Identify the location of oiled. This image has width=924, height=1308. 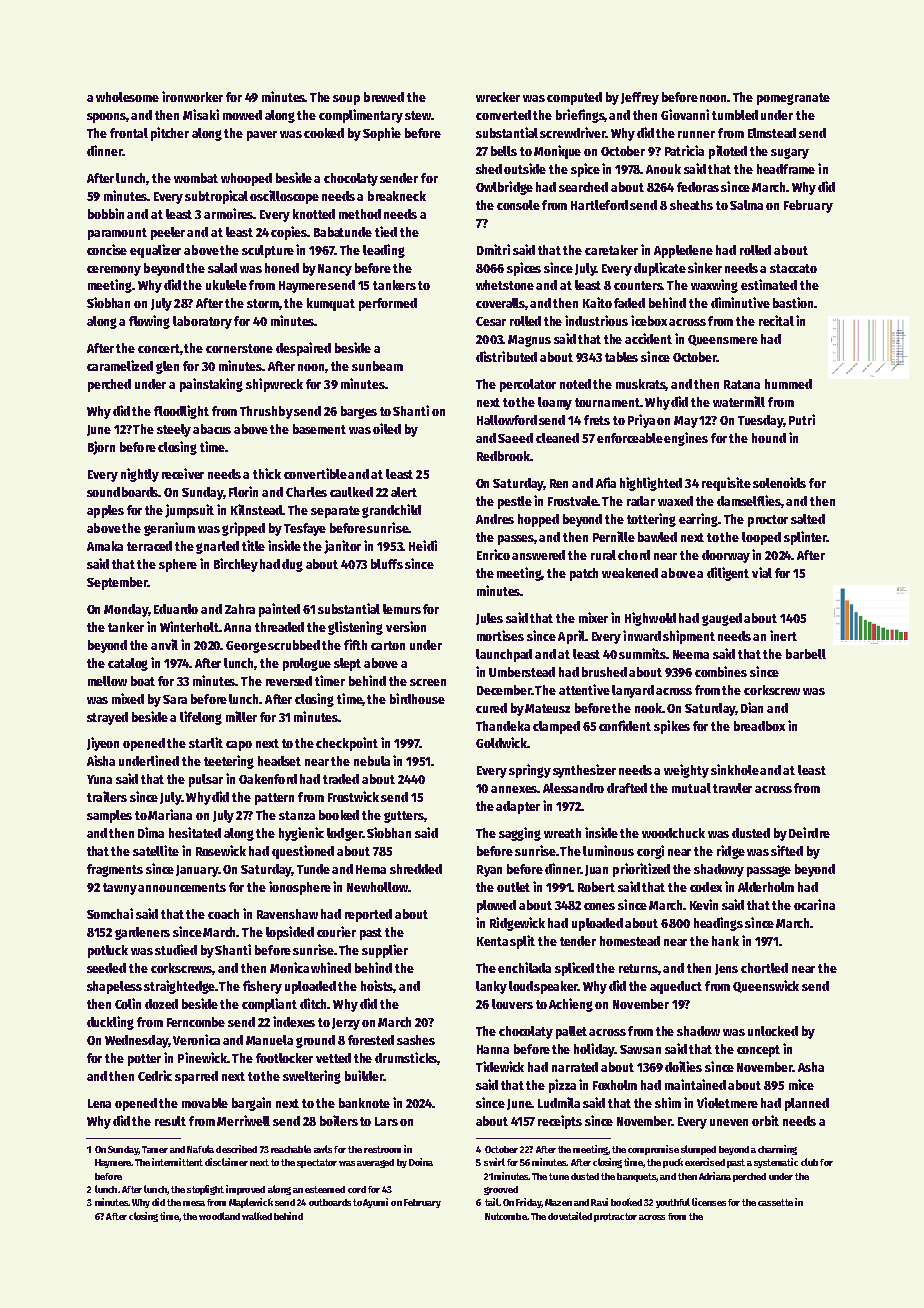
(387, 428).
